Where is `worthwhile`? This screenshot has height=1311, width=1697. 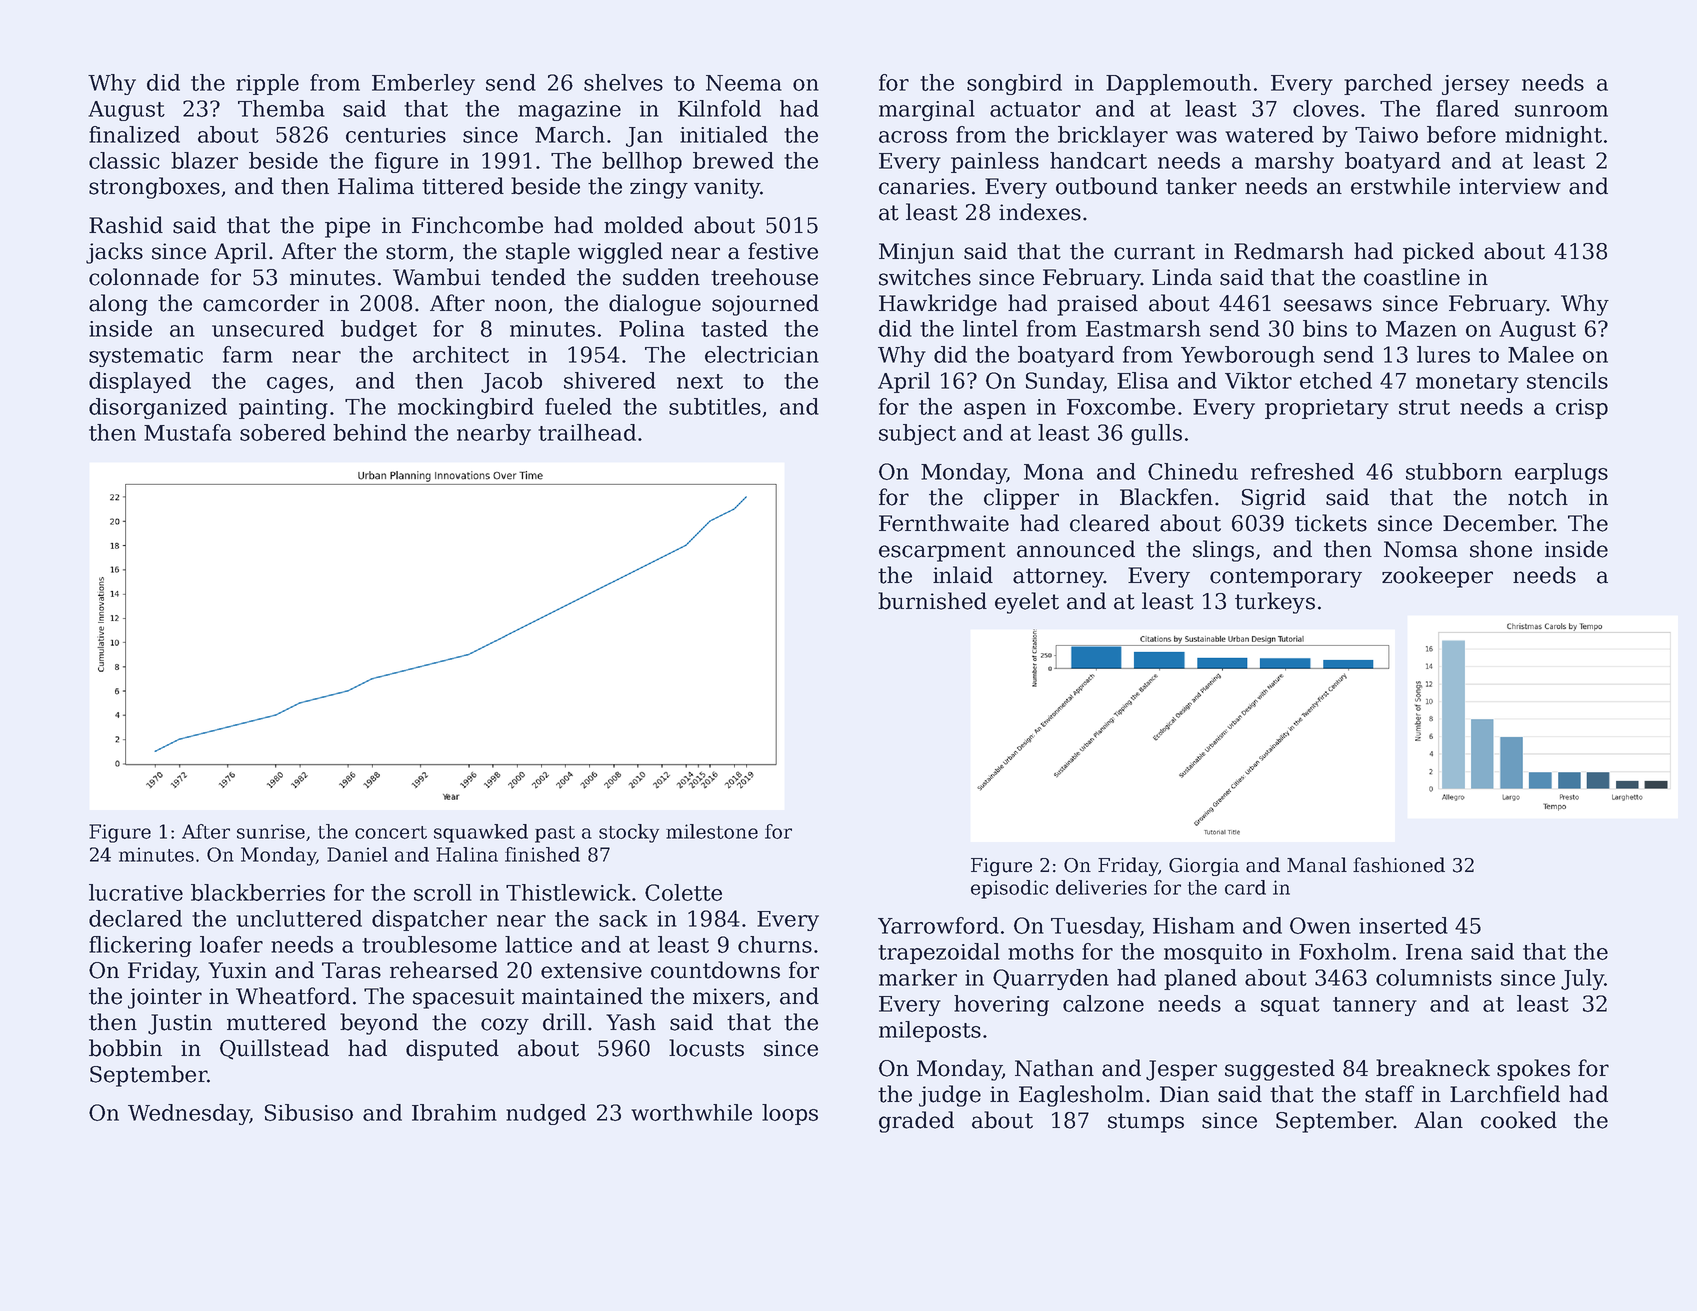 worthwhile is located at coordinates (691, 1112).
